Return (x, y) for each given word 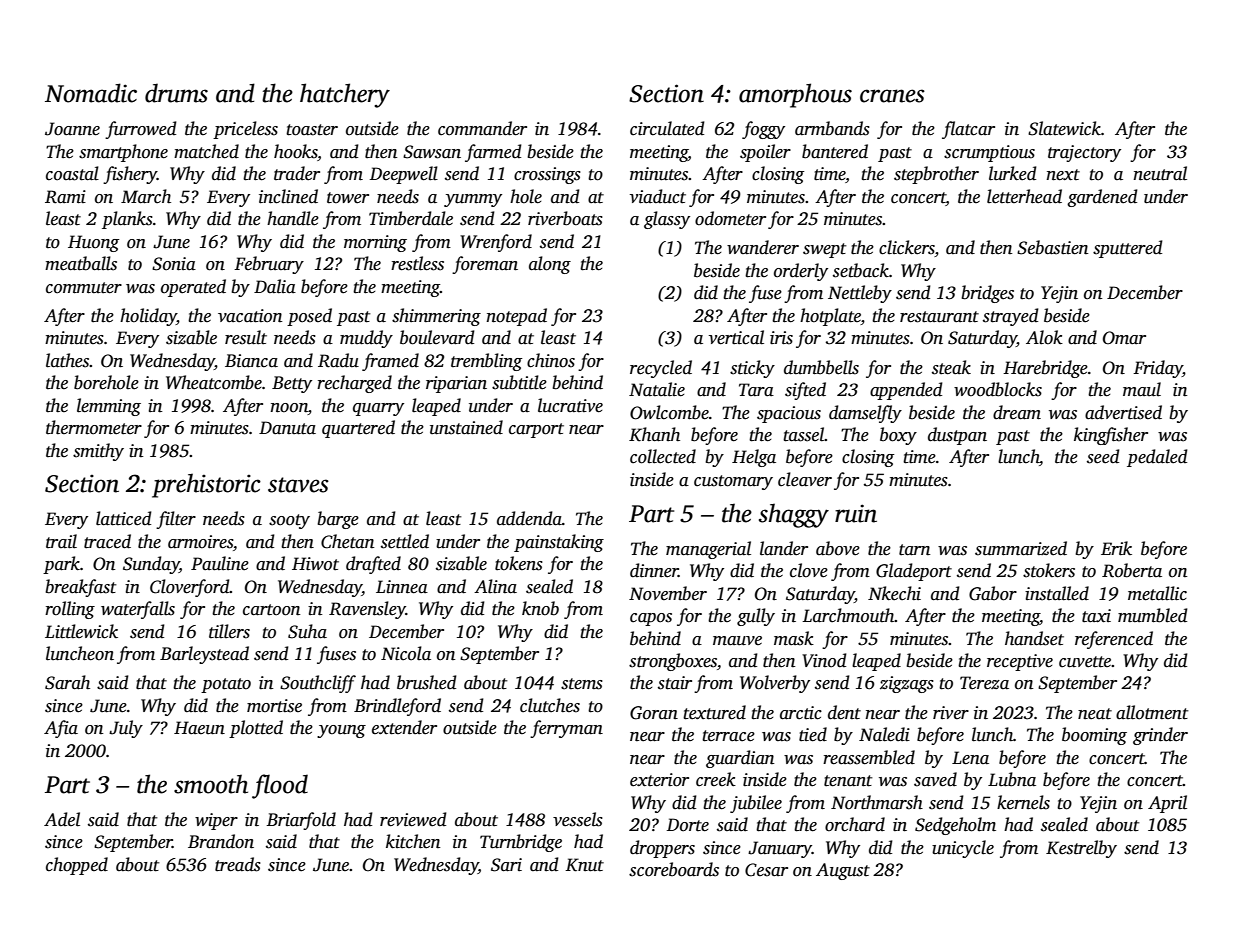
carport (536, 430)
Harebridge (1045, 369)
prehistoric (206, 485)
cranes (892, 96)
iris (781, 338)
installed (1057, 593)
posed (309, 317)
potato (226, 685)
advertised (1123, 412)
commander (482, 128)
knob (540, 608)
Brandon (221, 841)
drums (176, 93)
